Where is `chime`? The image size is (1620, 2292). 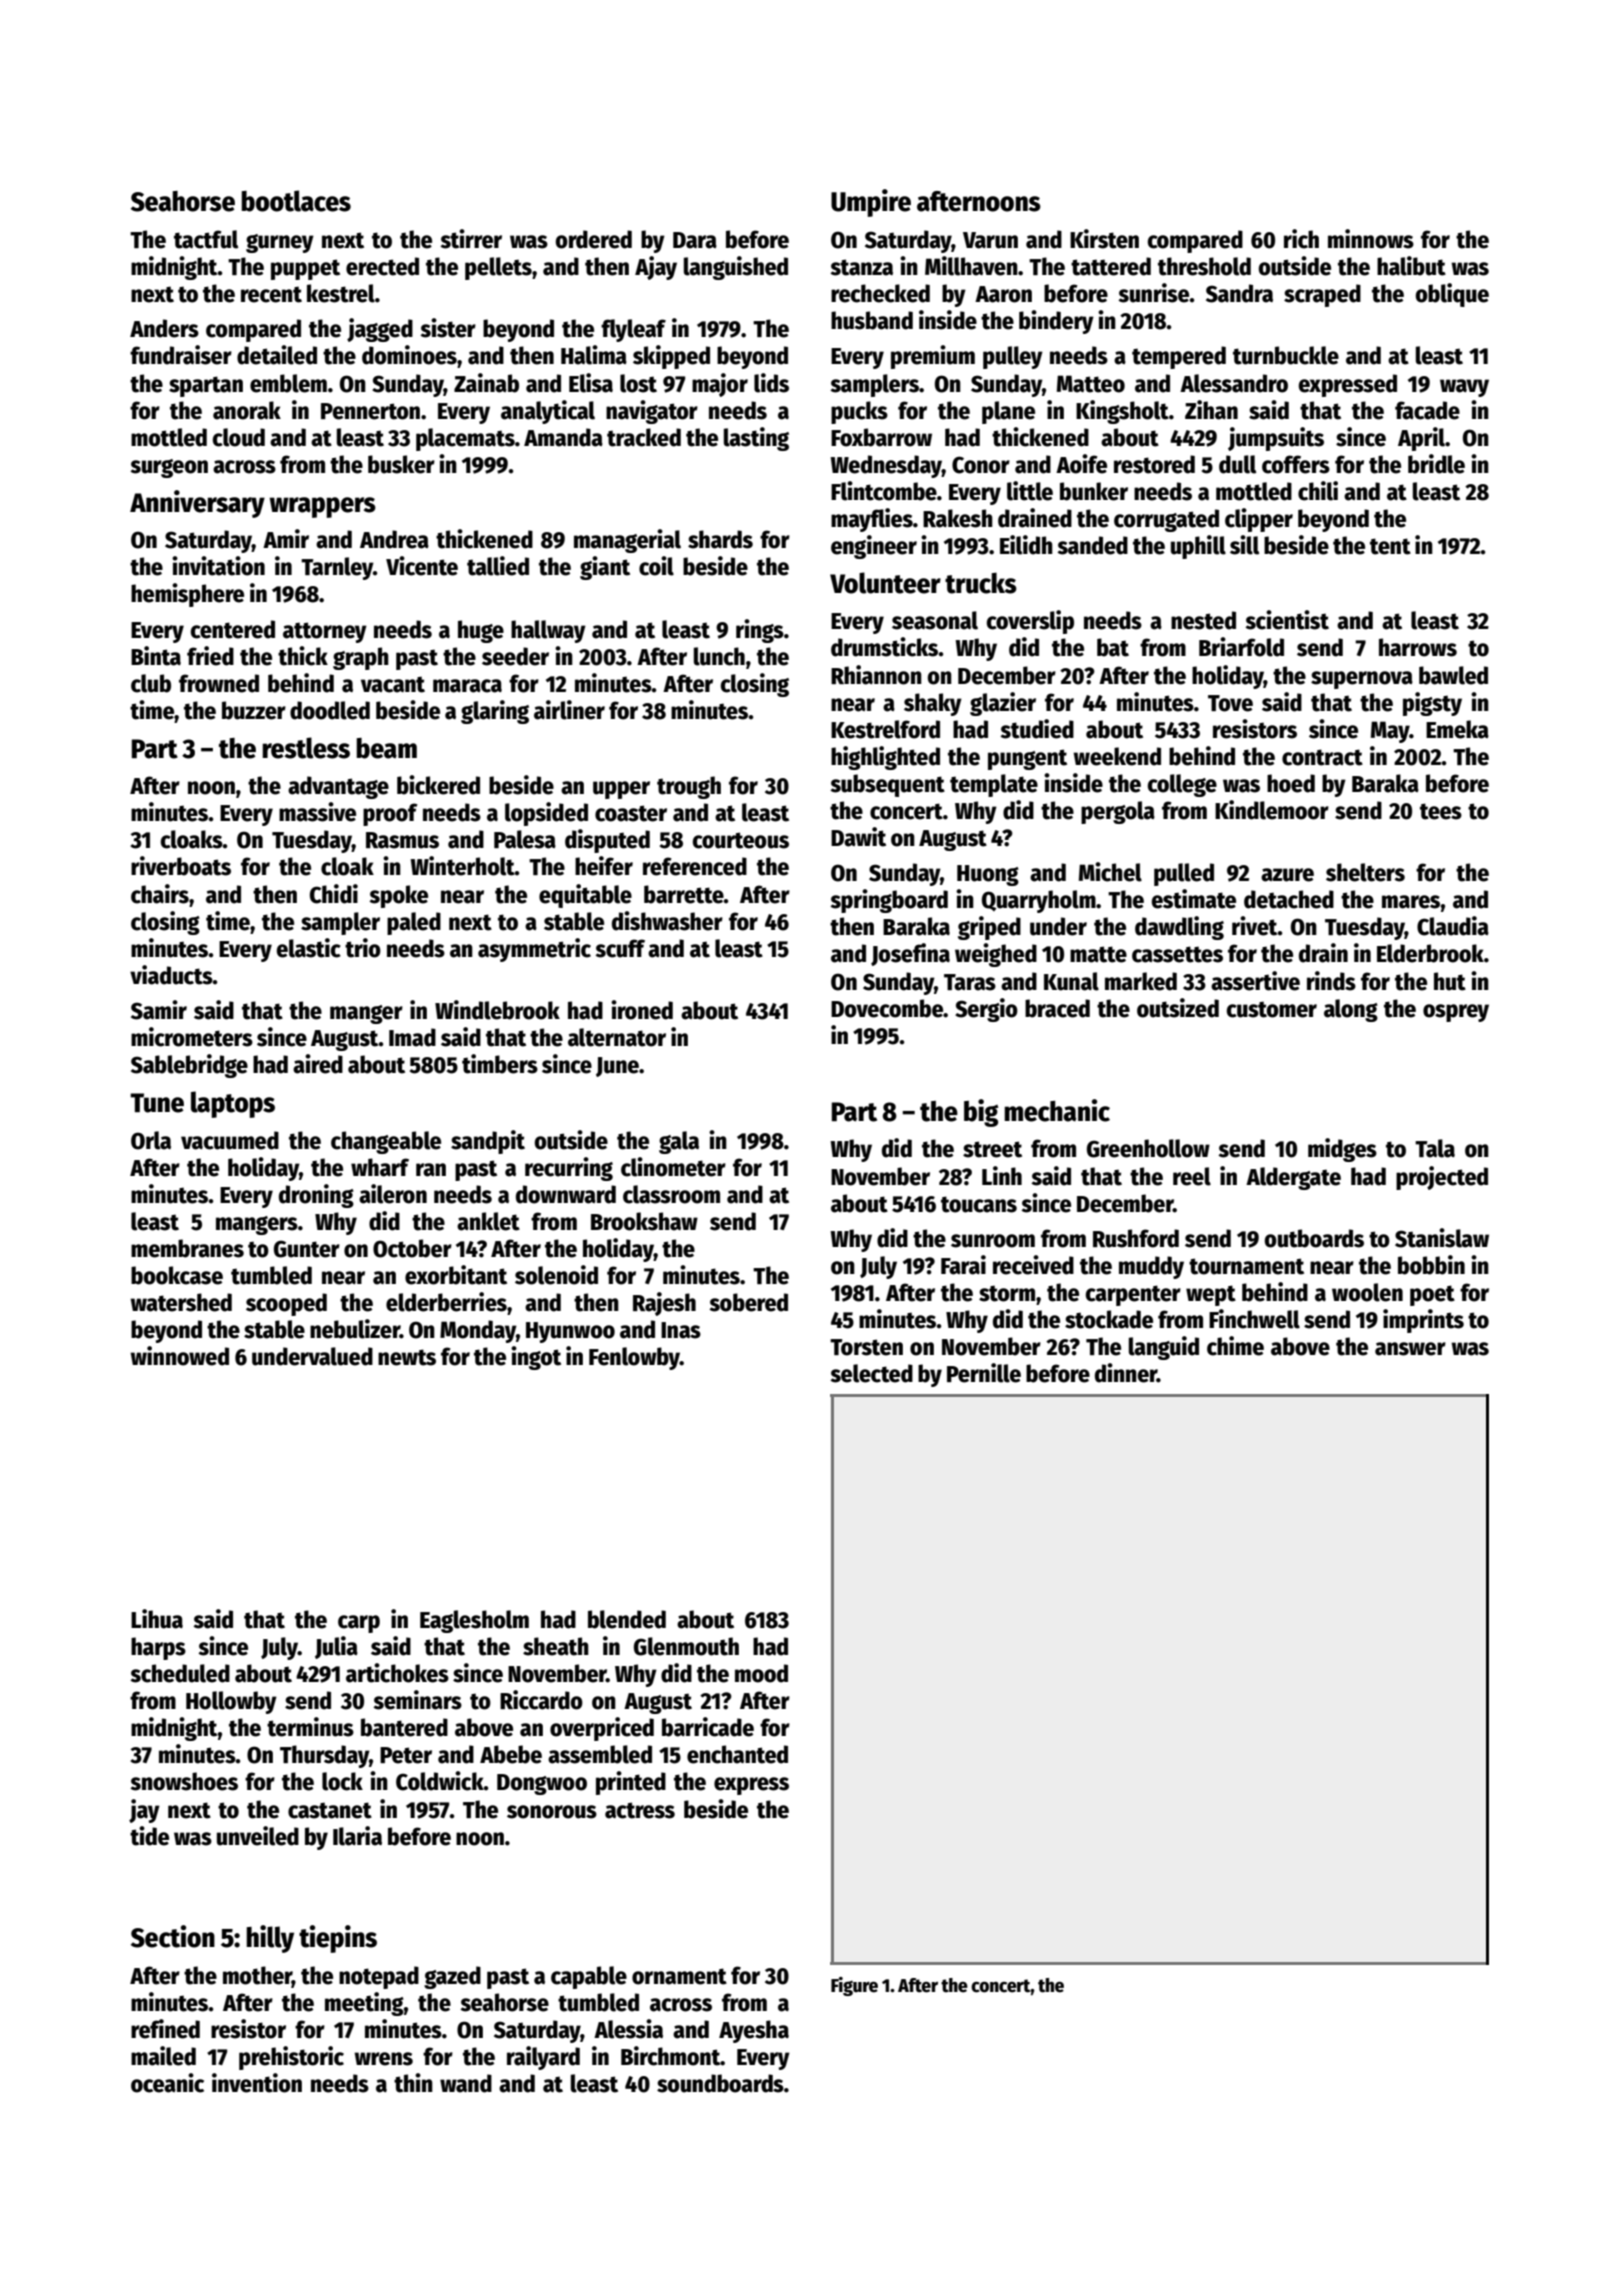
chime is located at coordinates (1235, 1346).
